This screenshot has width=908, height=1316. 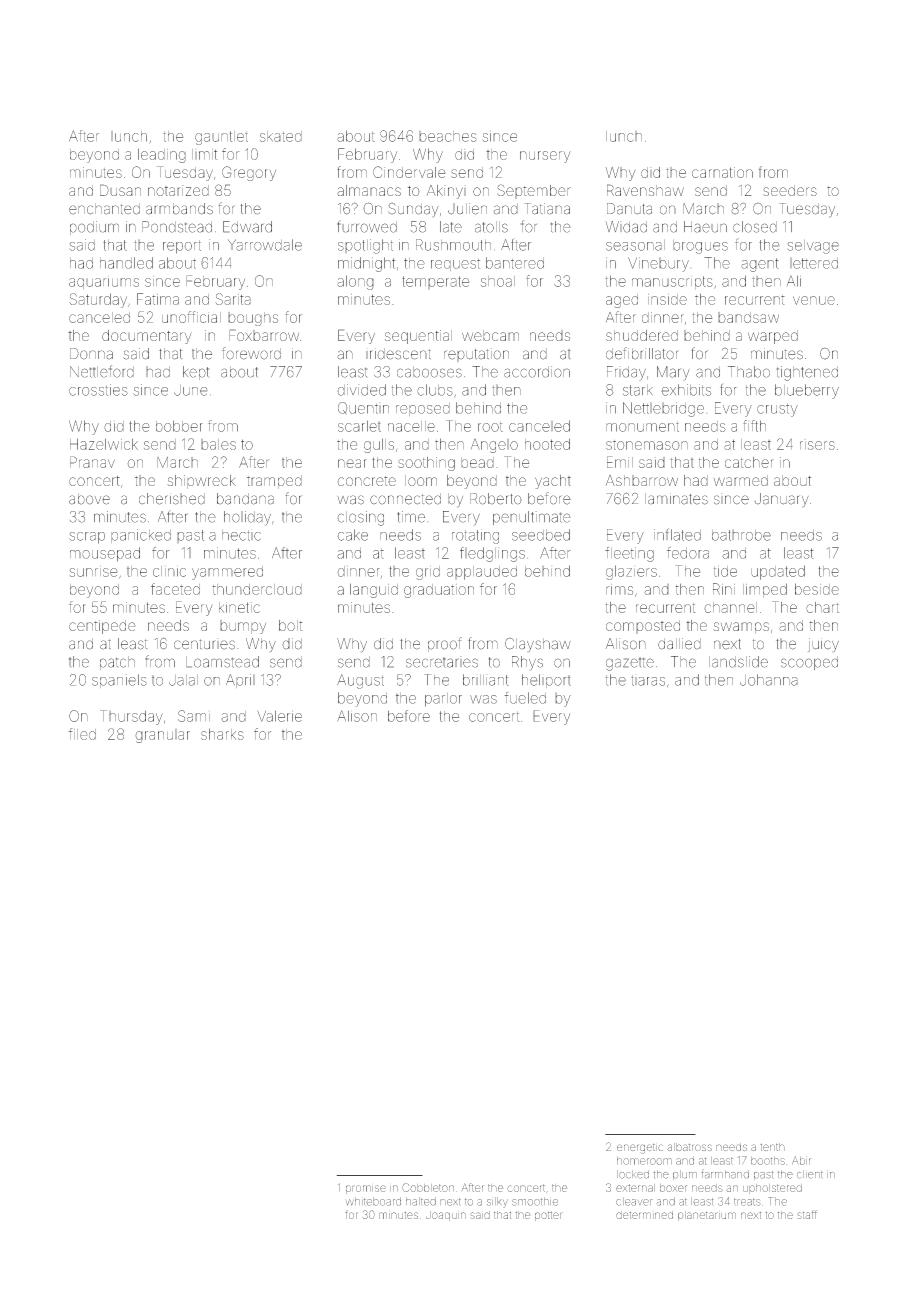 I want to click on clubs, so click(x=435, y=390).
